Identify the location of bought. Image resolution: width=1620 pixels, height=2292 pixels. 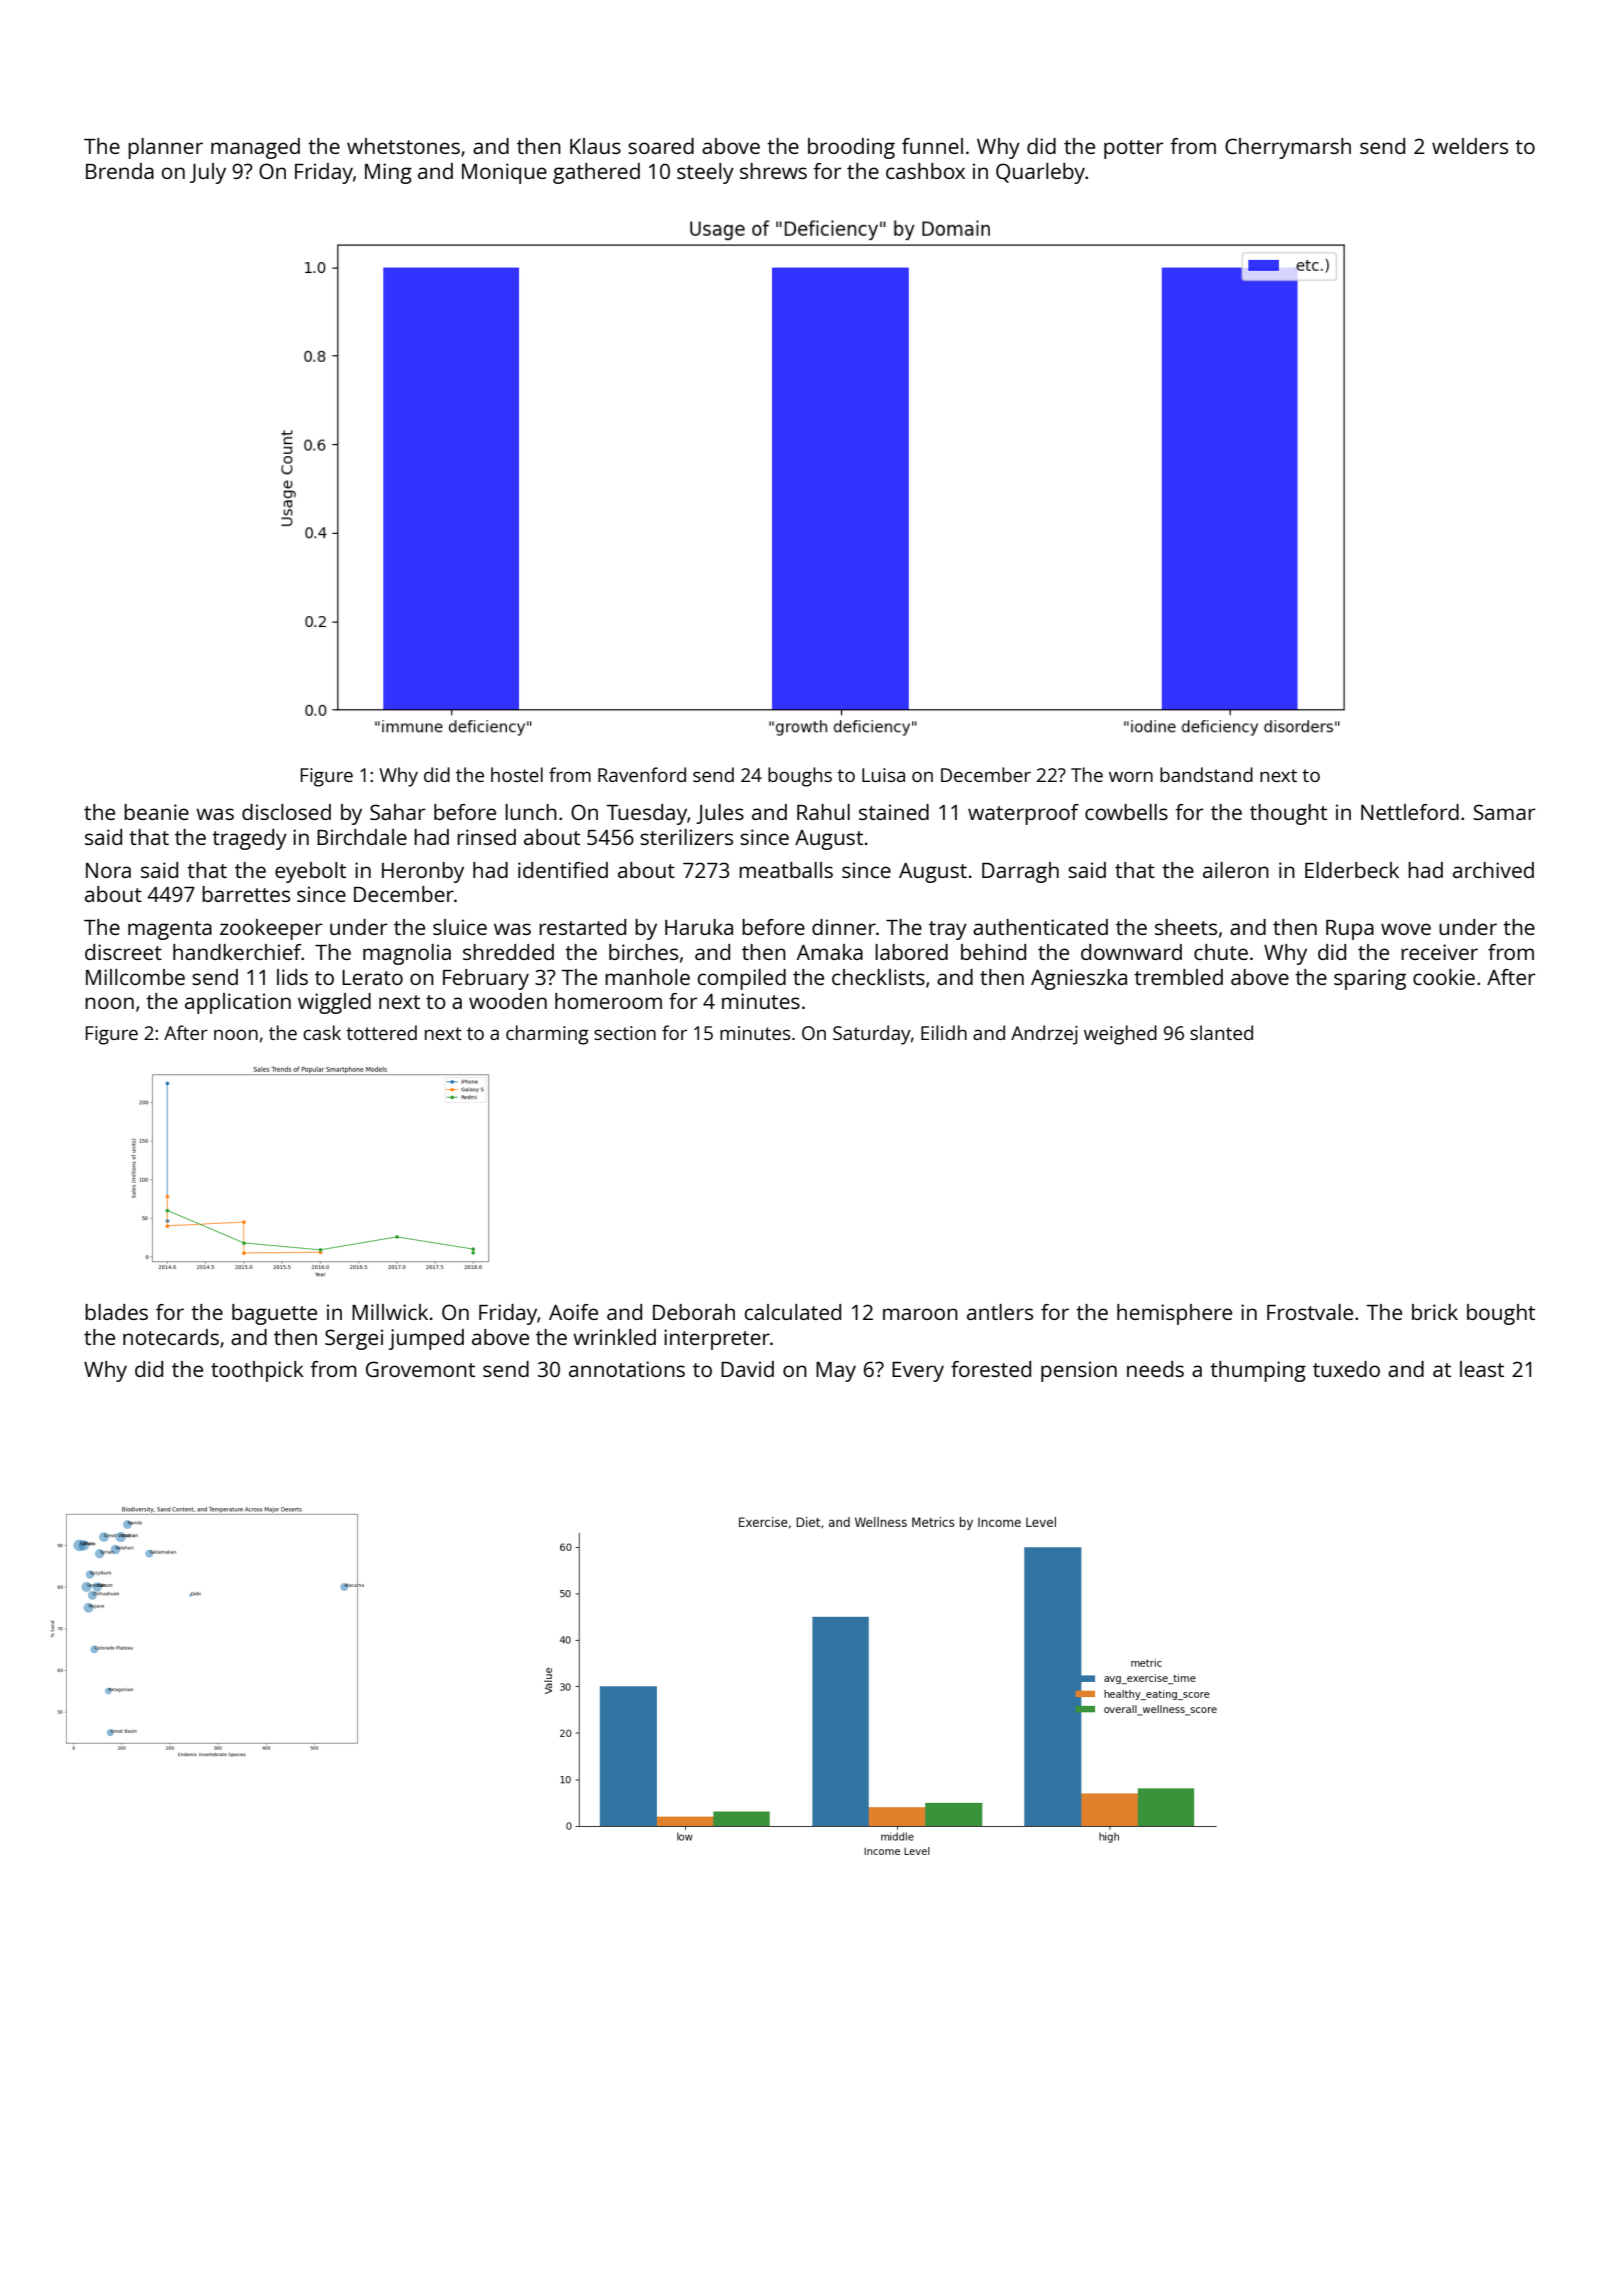
(1501, 1314).
